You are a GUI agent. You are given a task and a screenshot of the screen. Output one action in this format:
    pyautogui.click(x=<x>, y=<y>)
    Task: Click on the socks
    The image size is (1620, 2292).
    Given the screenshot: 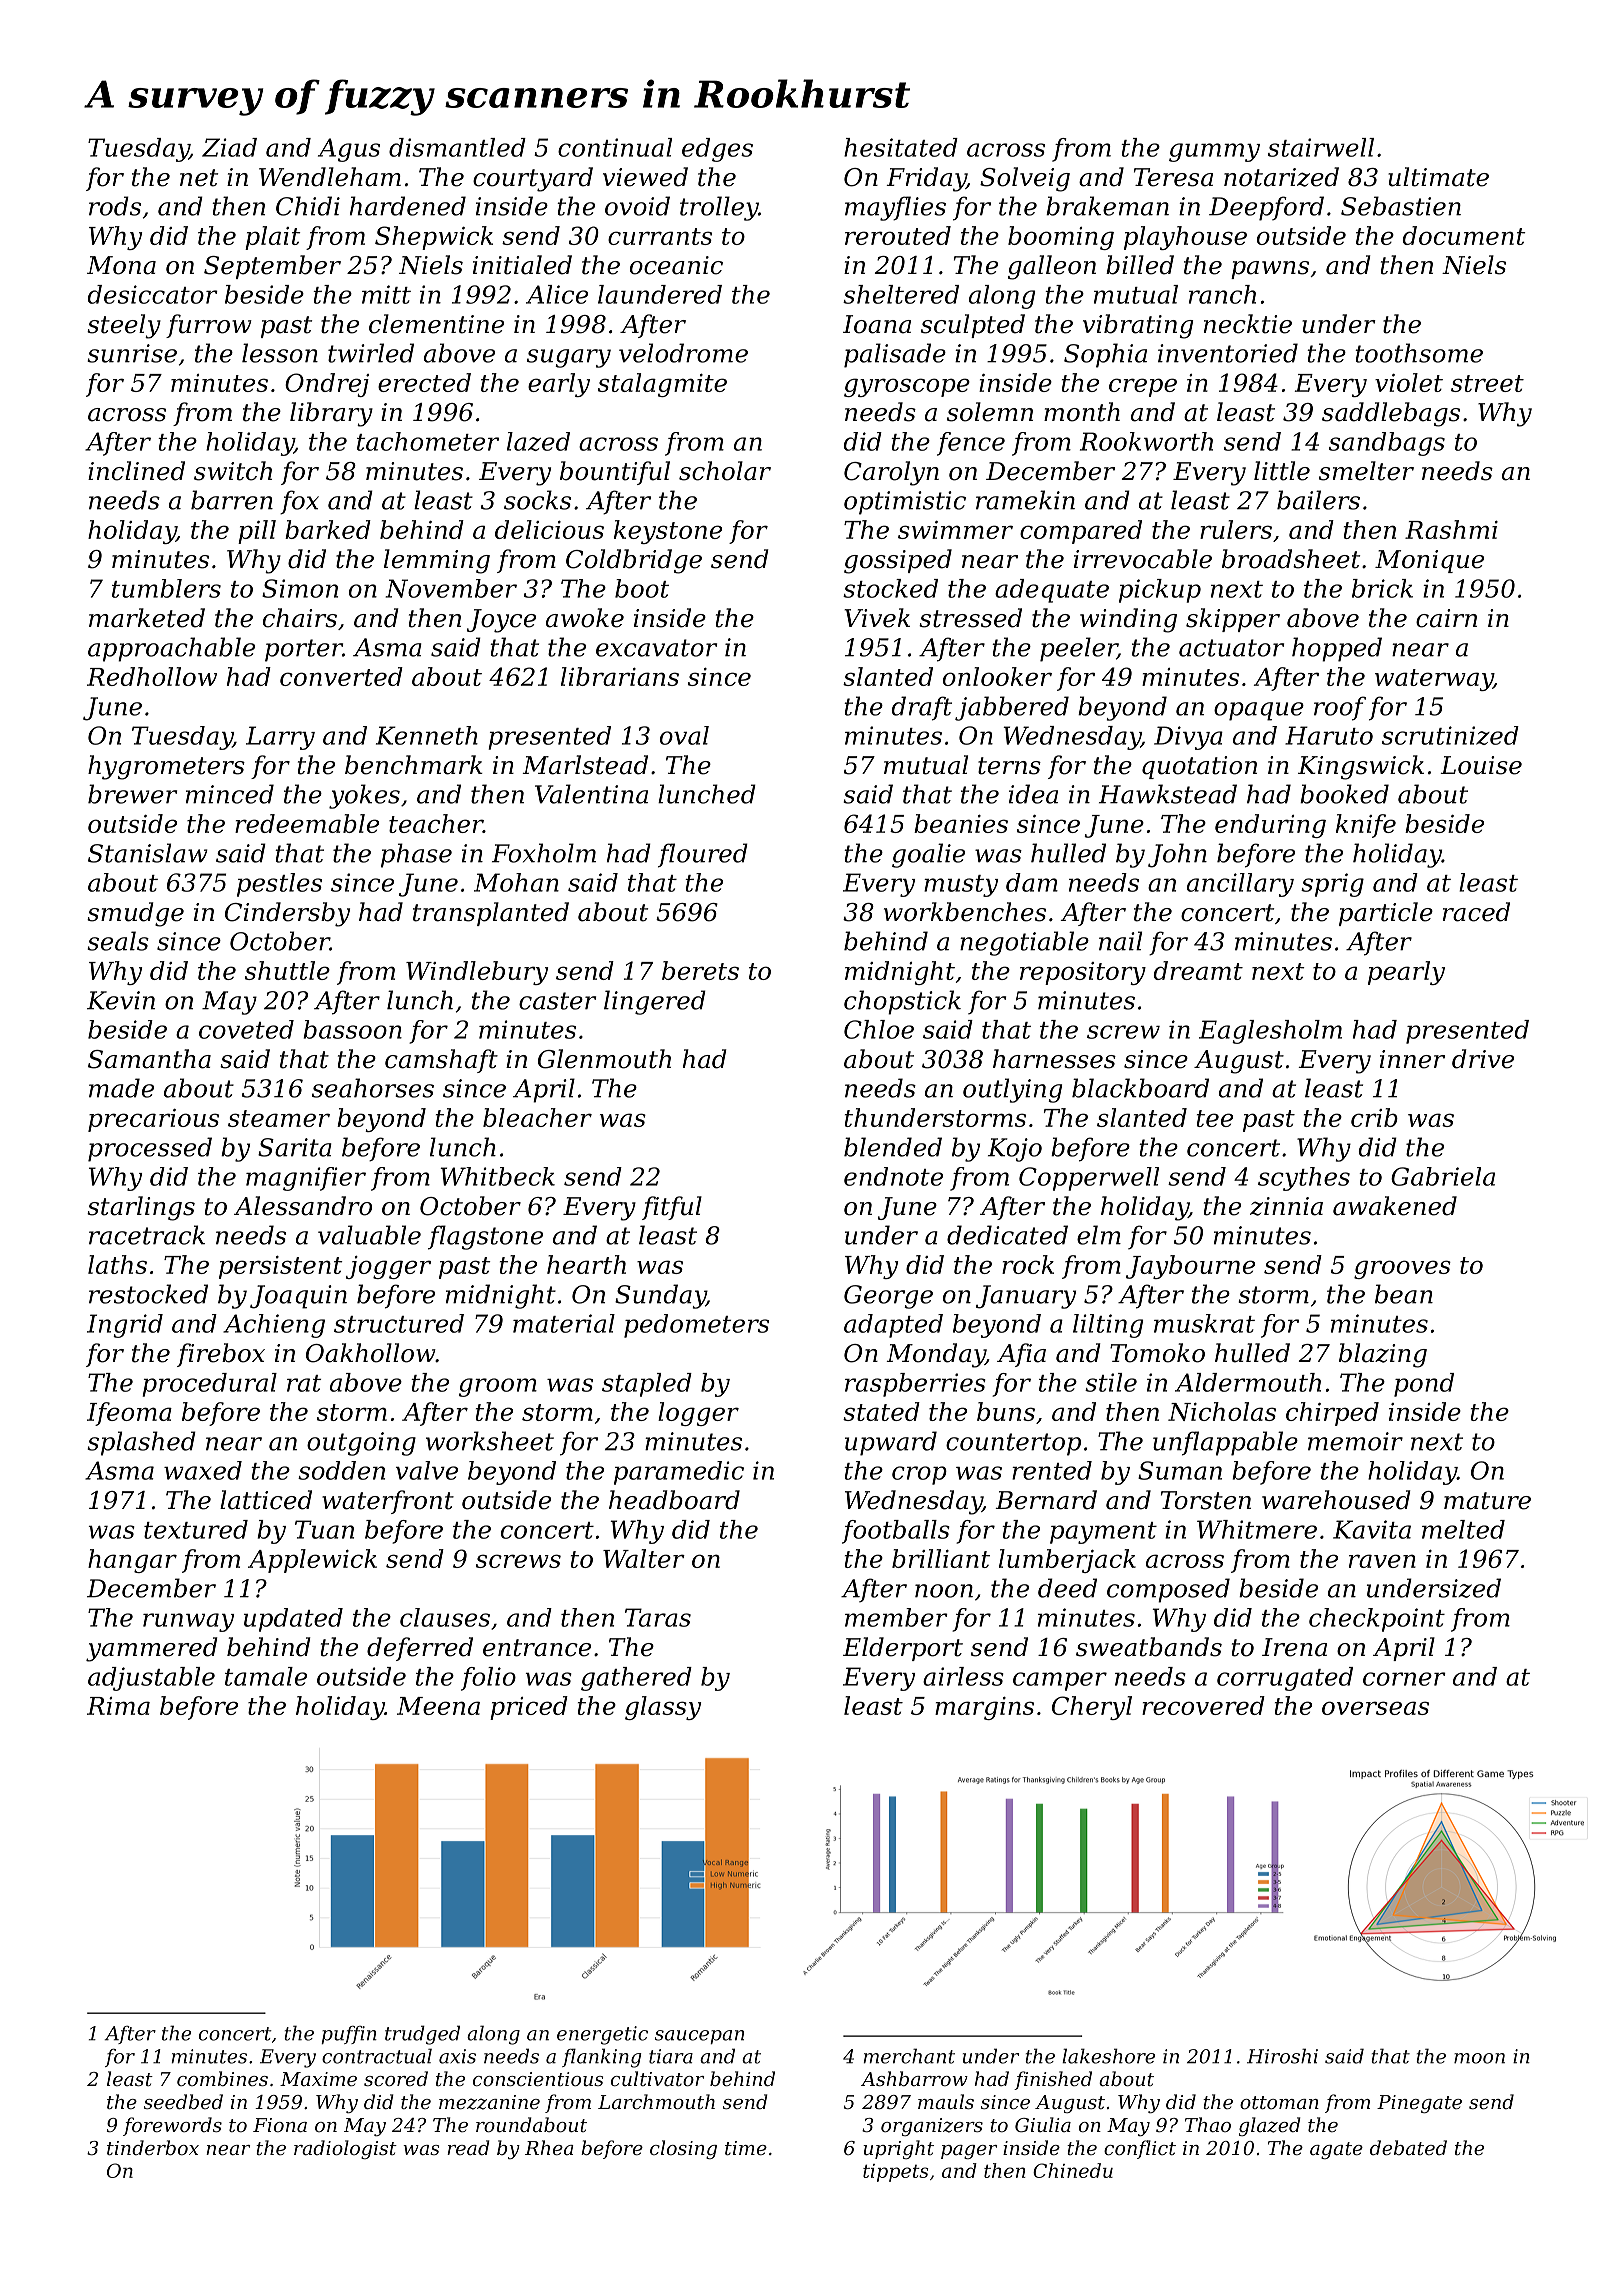 What is the action you would take?
    pyautogui.click(x=537, y=500)
